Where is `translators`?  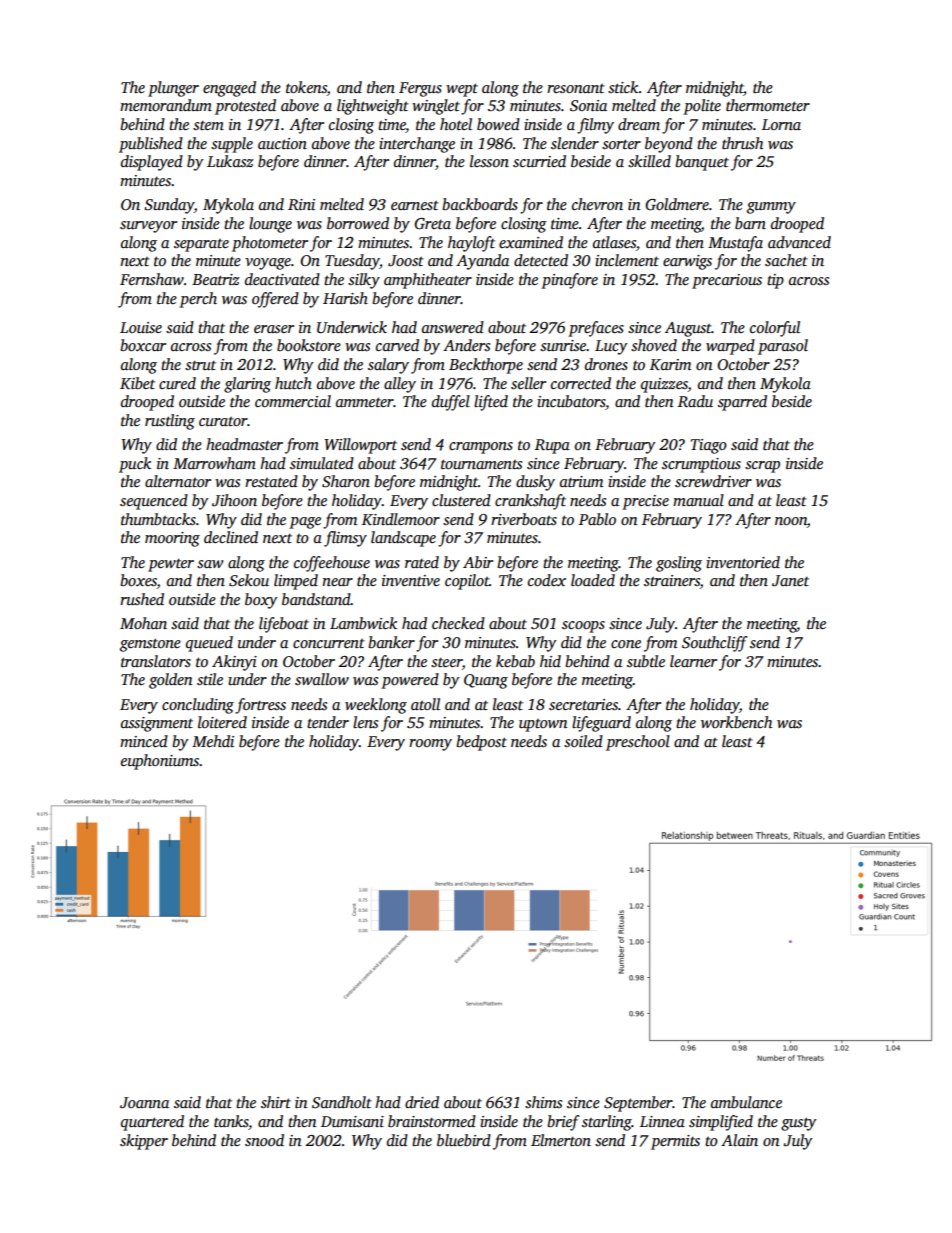 translators is located at coordinates (156, 661).
